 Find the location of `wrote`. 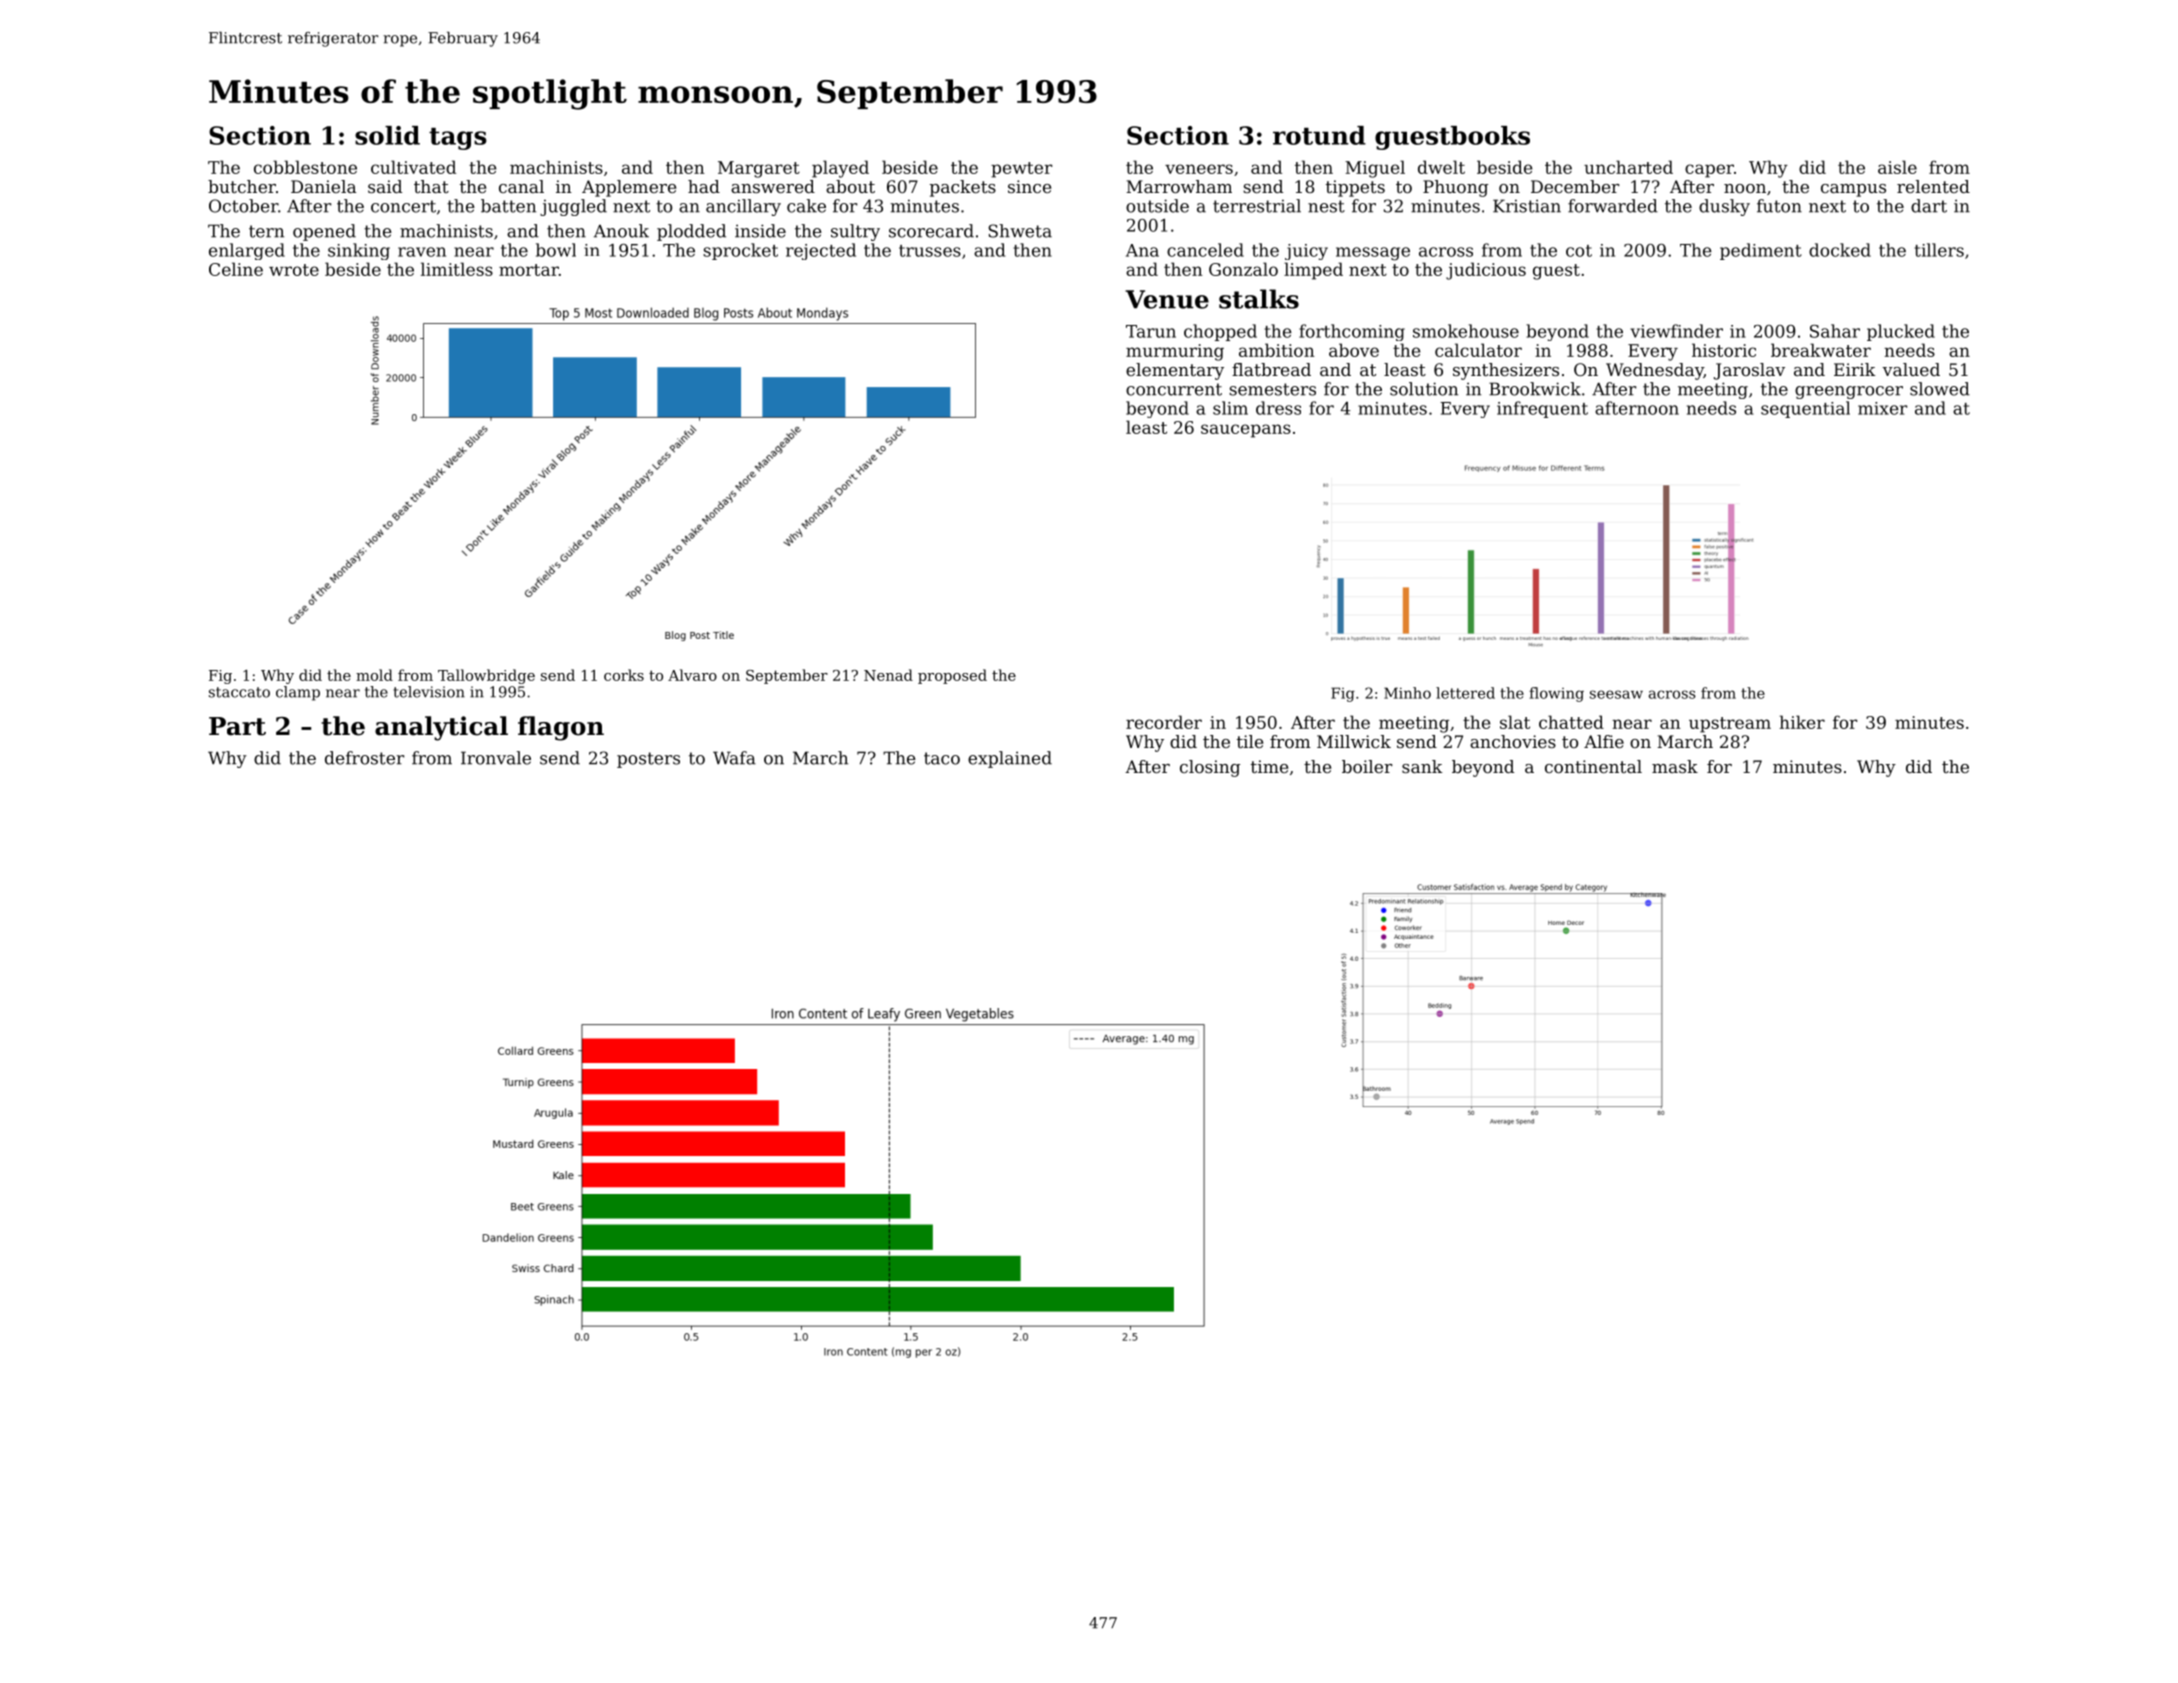

wrote is located at coordinates (294, 270).
